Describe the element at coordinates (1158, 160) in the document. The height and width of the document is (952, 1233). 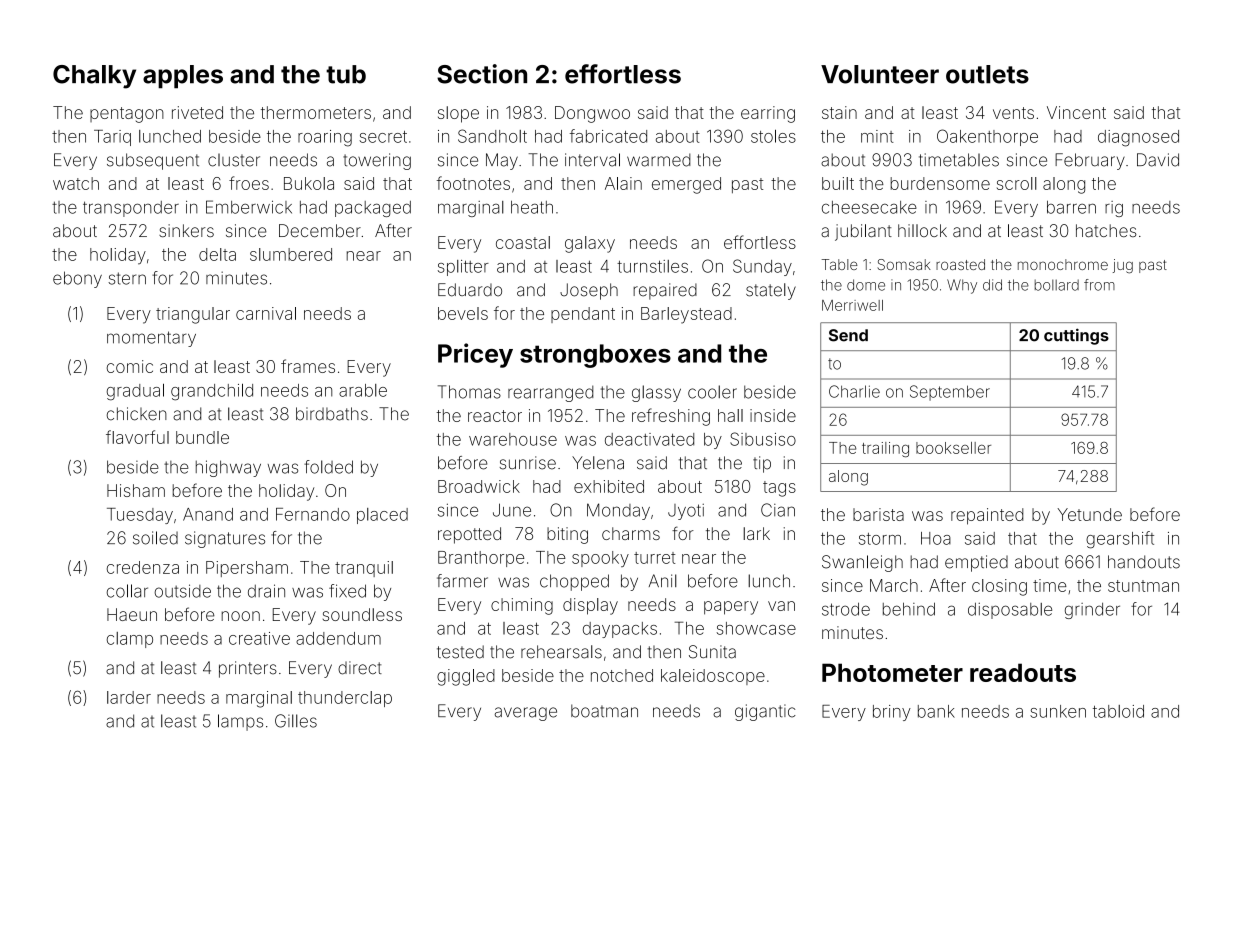
I see `David` at that location.
